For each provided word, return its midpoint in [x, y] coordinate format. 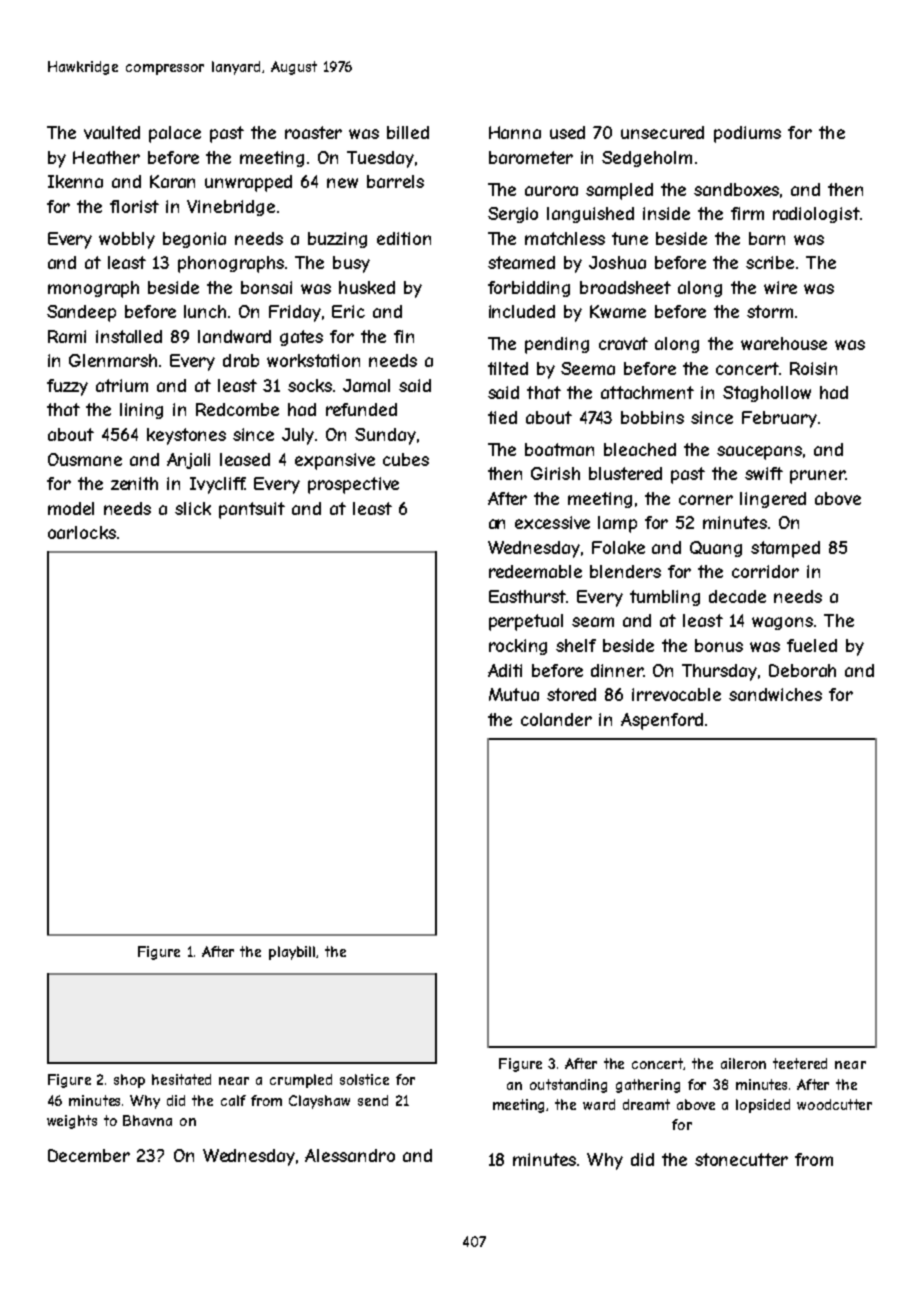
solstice [364, 1079]
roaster [313, 132]
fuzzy [67, 387]
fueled [812, 645]
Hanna [515, 132]
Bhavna [147, 1120]
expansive [335, 461]
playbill [292, 953]
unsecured [662, 132]
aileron [743, 1063]
